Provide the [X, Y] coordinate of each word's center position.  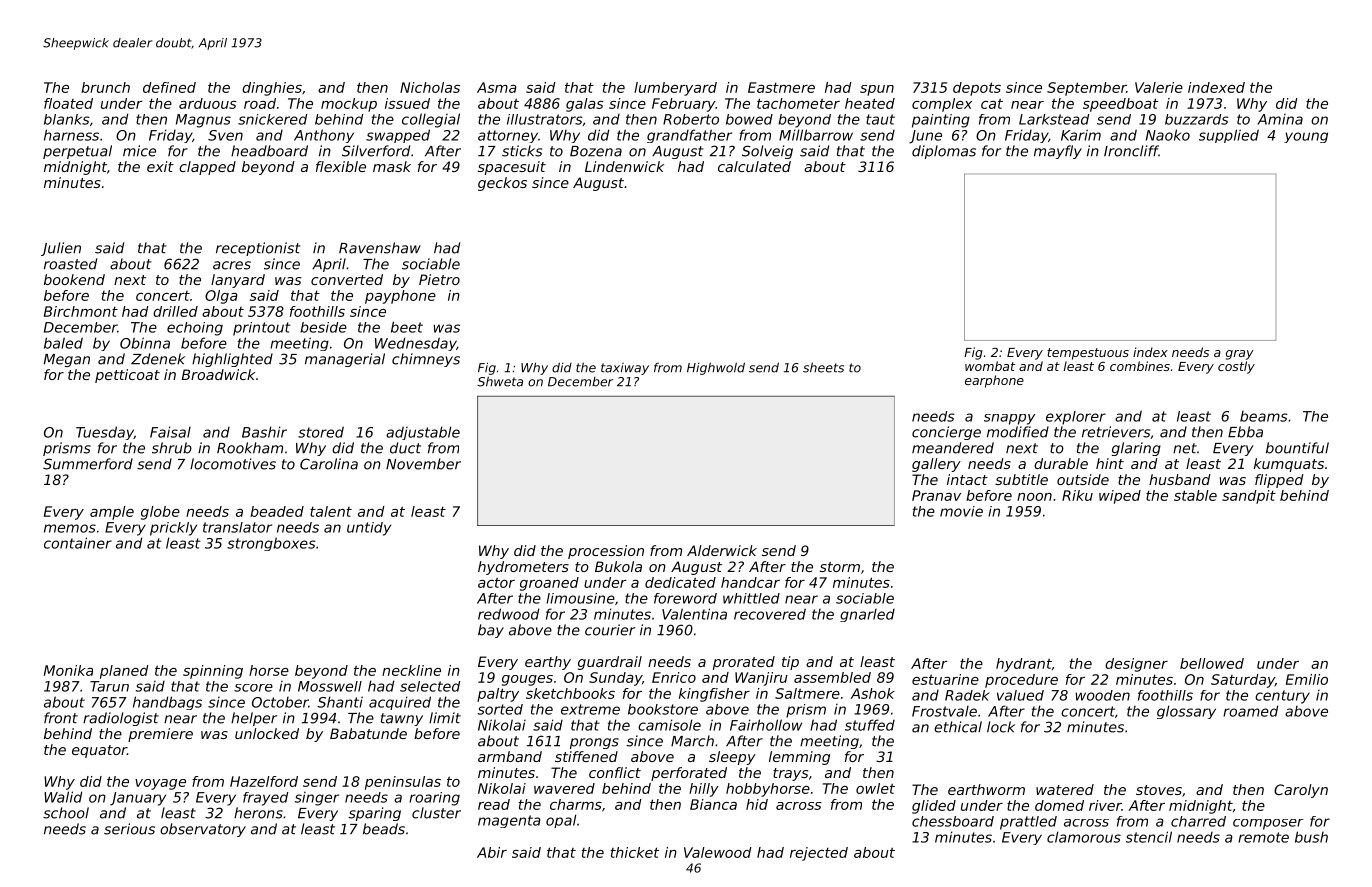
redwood [508, 614]
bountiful [1297, 448]
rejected [819, 854]
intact [967, 479]
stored [321, 432]
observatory [203, 830]
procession [606, 552]
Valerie [1159, 87]
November [423, 464]
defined [169, 87]
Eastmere [781, 87]
